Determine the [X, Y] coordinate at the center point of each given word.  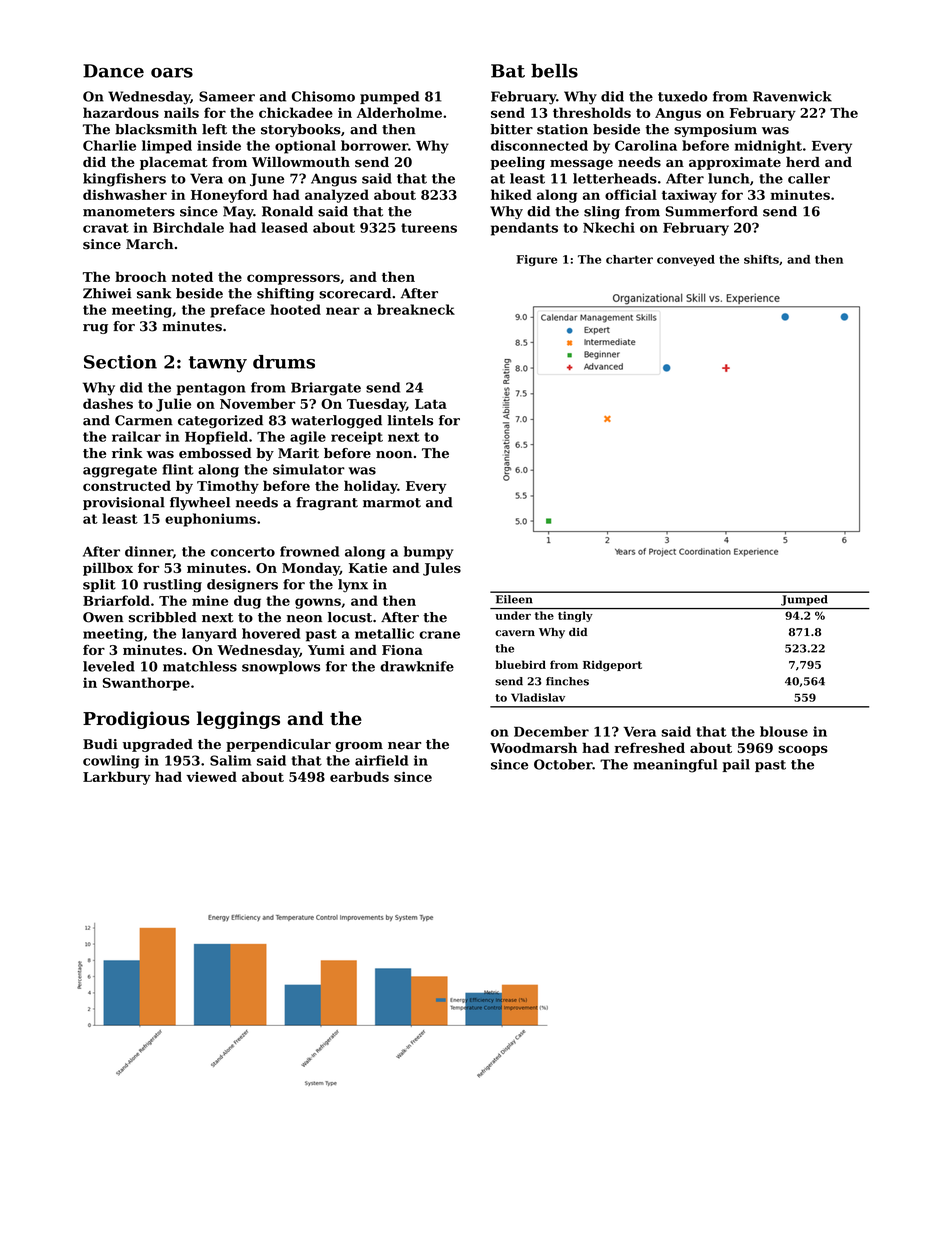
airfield [381, 760]
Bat [508, 71]
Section [120, 362]
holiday [371, 487]
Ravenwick [792, 96]
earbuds [359, 776]
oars [172, 73]
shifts [761, 259]
